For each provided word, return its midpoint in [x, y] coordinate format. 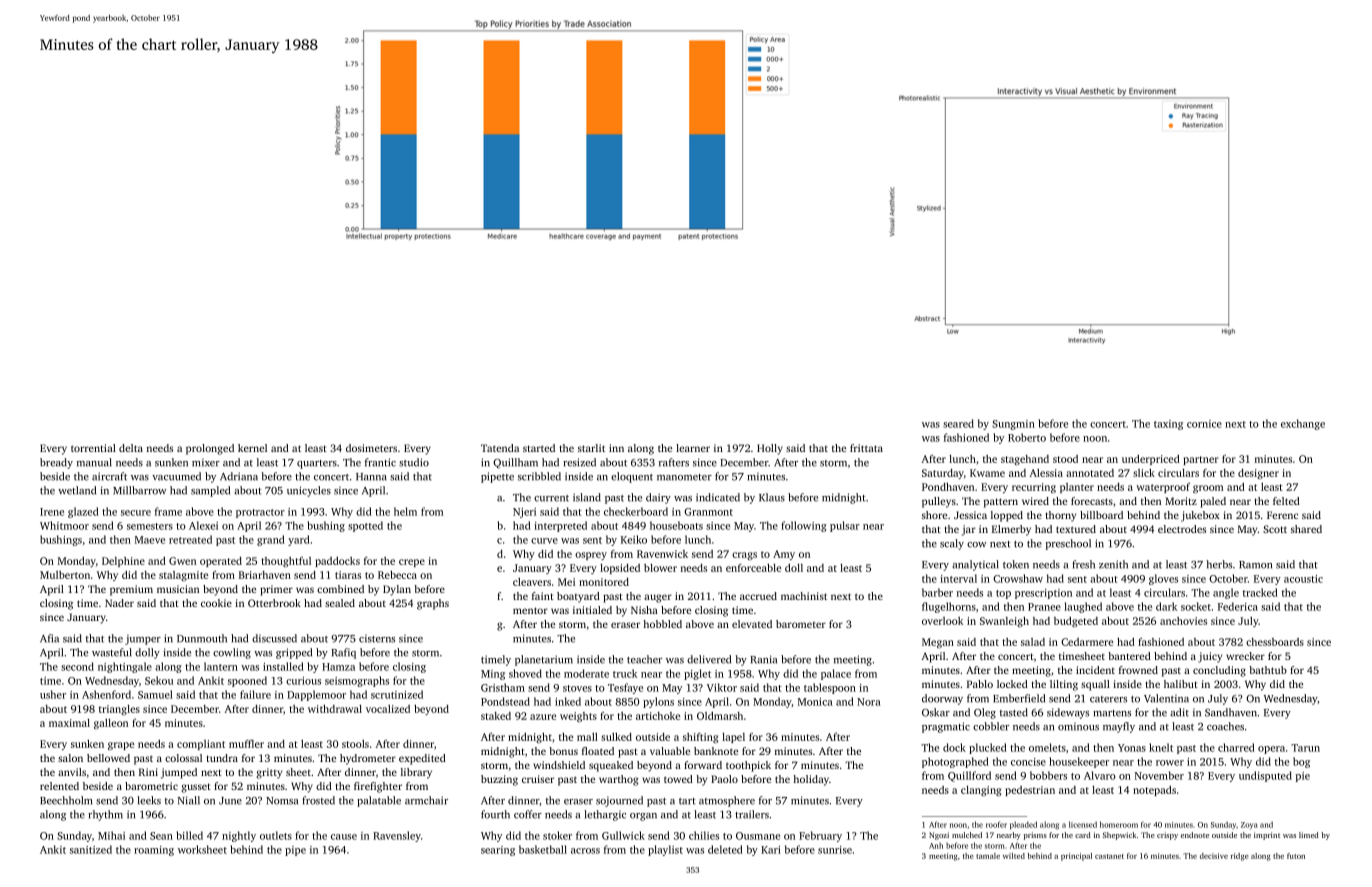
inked [568, 701]
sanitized [91, 849]
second [77, 666]
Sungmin [1013, 425]
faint [543, 596]
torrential [93, 448]
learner [693, 448]
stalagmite [183, 576]
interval [958, 578]
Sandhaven [1231, 712]
